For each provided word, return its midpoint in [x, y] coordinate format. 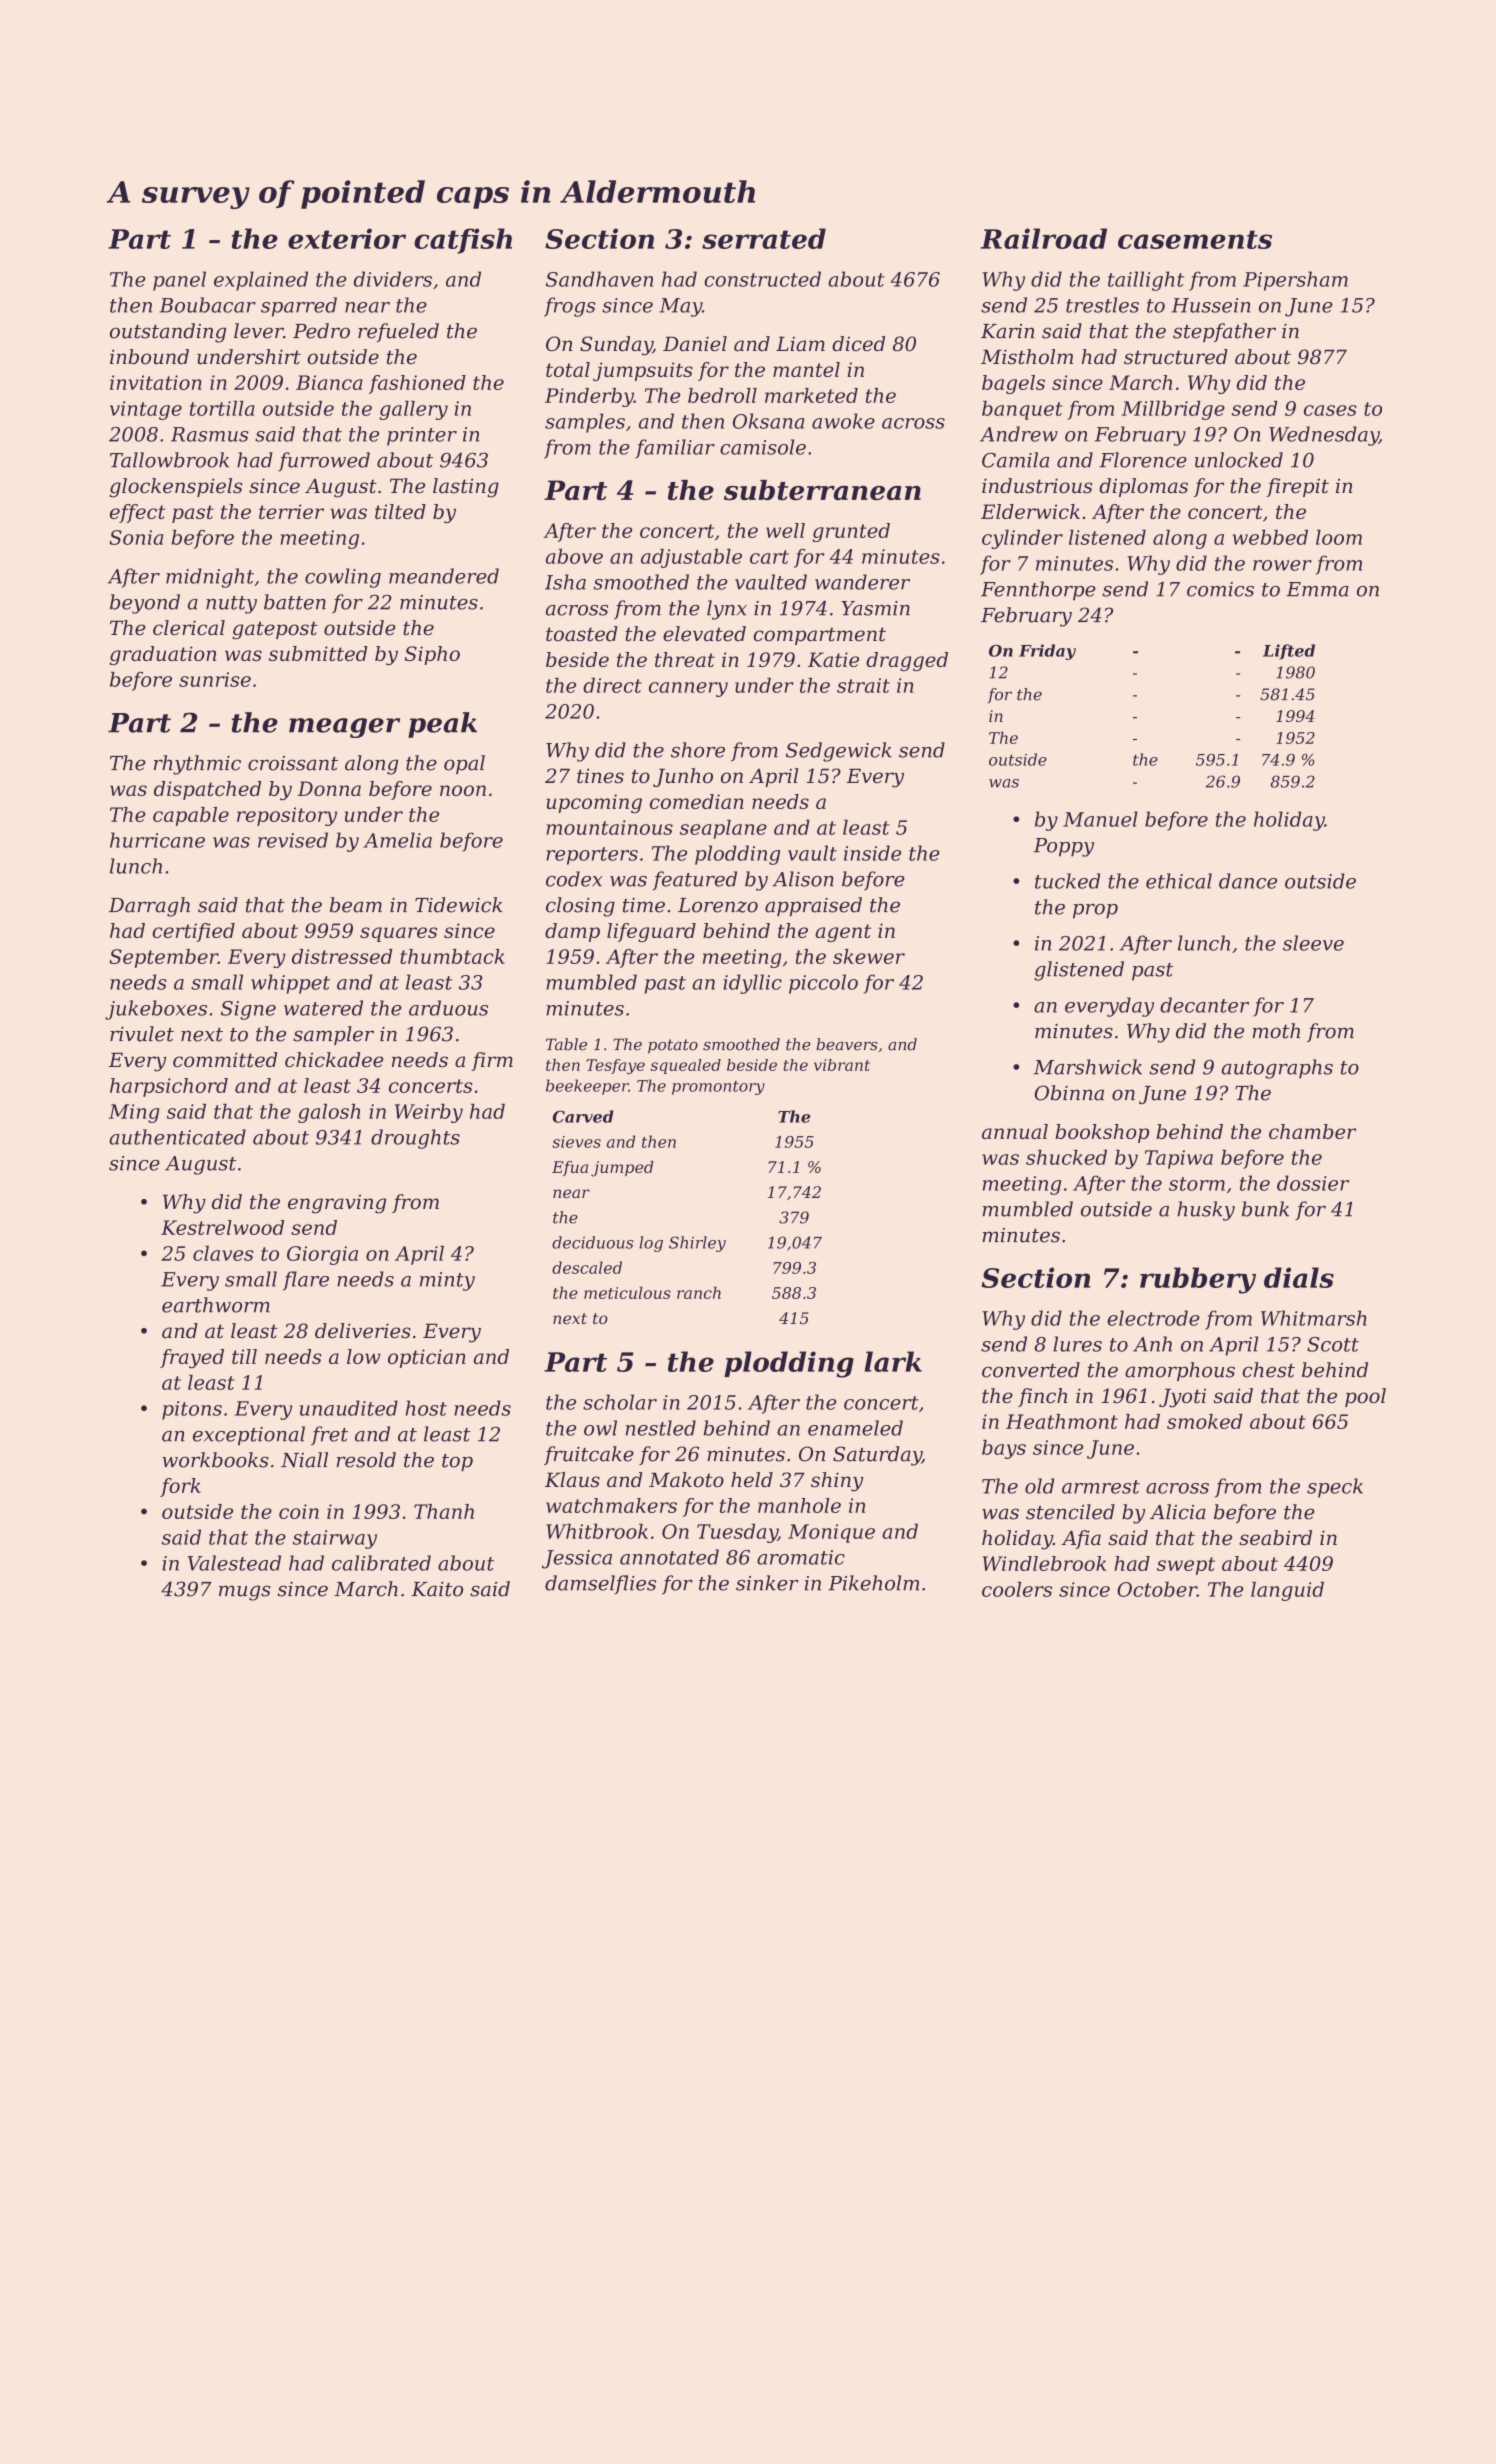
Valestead [234, 1563]
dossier [1313, 1183]
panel [179, 281]
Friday [1047, 652]
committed [225, 1060]
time [644, 905]
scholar [620, 1402]
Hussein [1211, 305]
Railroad [1044, 238]
